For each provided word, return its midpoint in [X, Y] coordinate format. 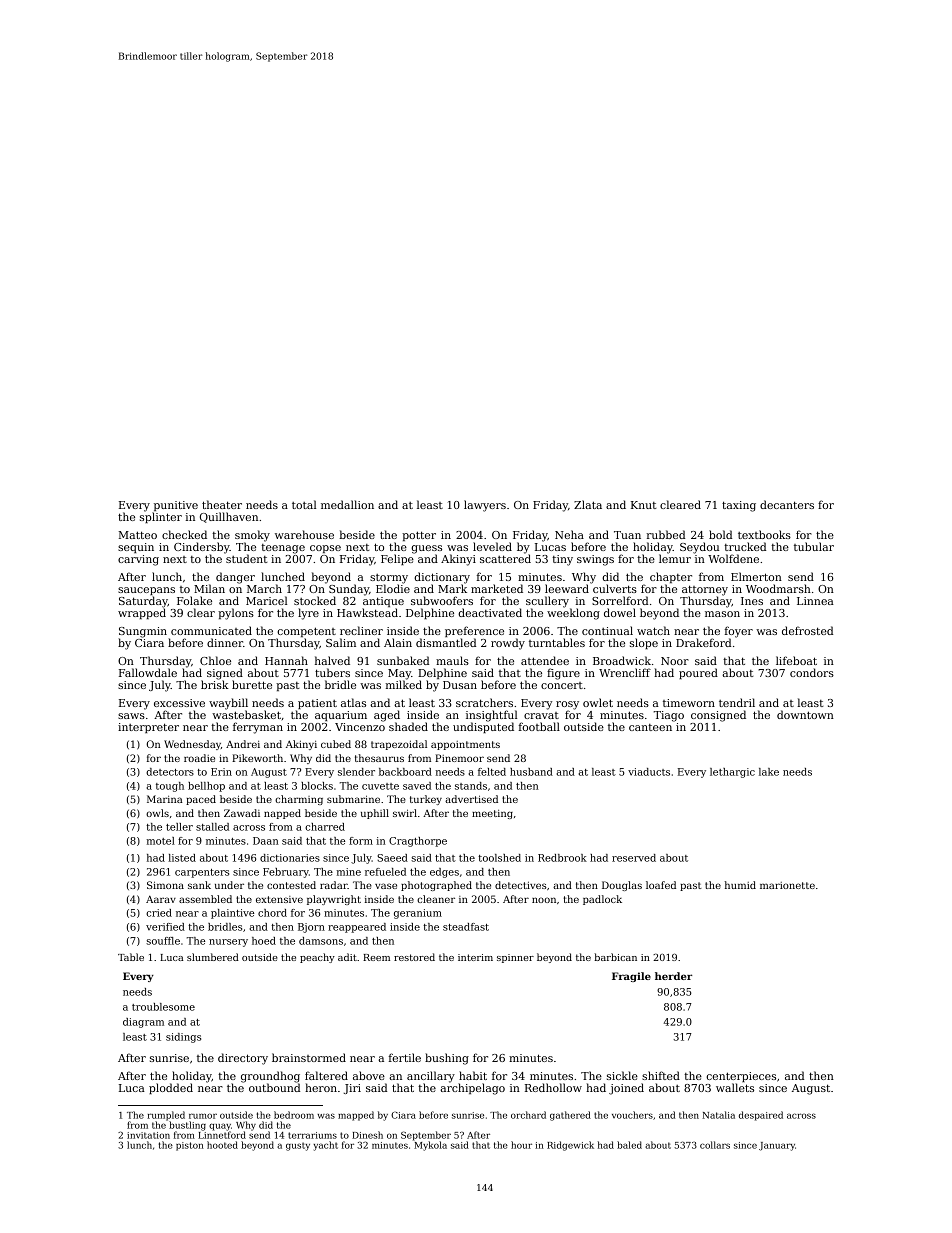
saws [131, 716]
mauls [452, 660]
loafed [661, 885]
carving [138, 560]
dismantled [446, 642]
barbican [615, 957]
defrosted [807, 630]
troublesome [163, 1007]
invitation [148, 1135]
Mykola [430, 1146]
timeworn [689, 703]
